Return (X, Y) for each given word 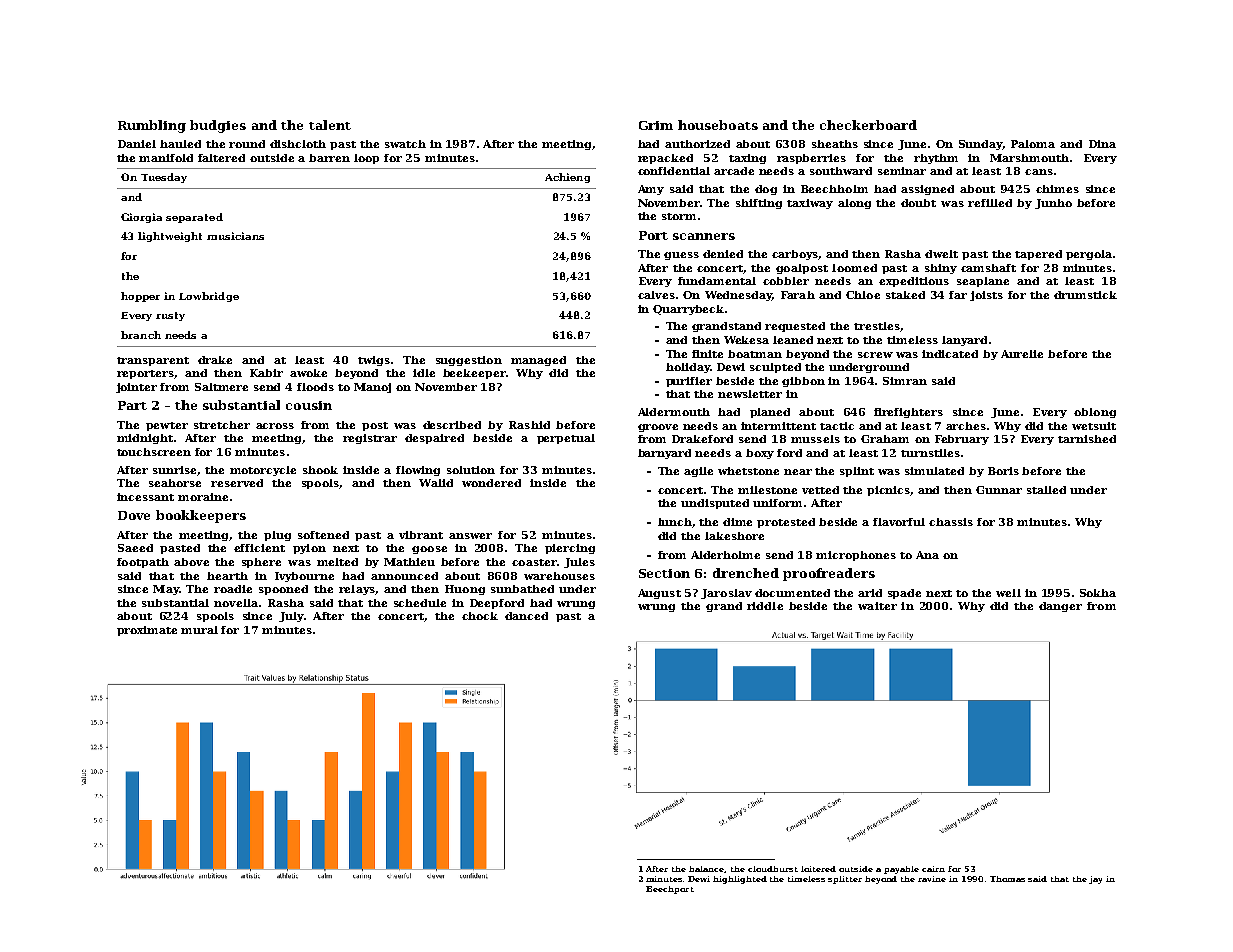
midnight (145, 439)
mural (199, 630)
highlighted (740, 880)
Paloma (1033, 144)
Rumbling (152, 126)
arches (966, 426)
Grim (656, 125)
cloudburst (773, 869)
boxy (760, 454)
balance (707, 869)
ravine (932, 879)
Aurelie (1022, 354)
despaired (434, 439)
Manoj (372, 388)
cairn (933, 869)
